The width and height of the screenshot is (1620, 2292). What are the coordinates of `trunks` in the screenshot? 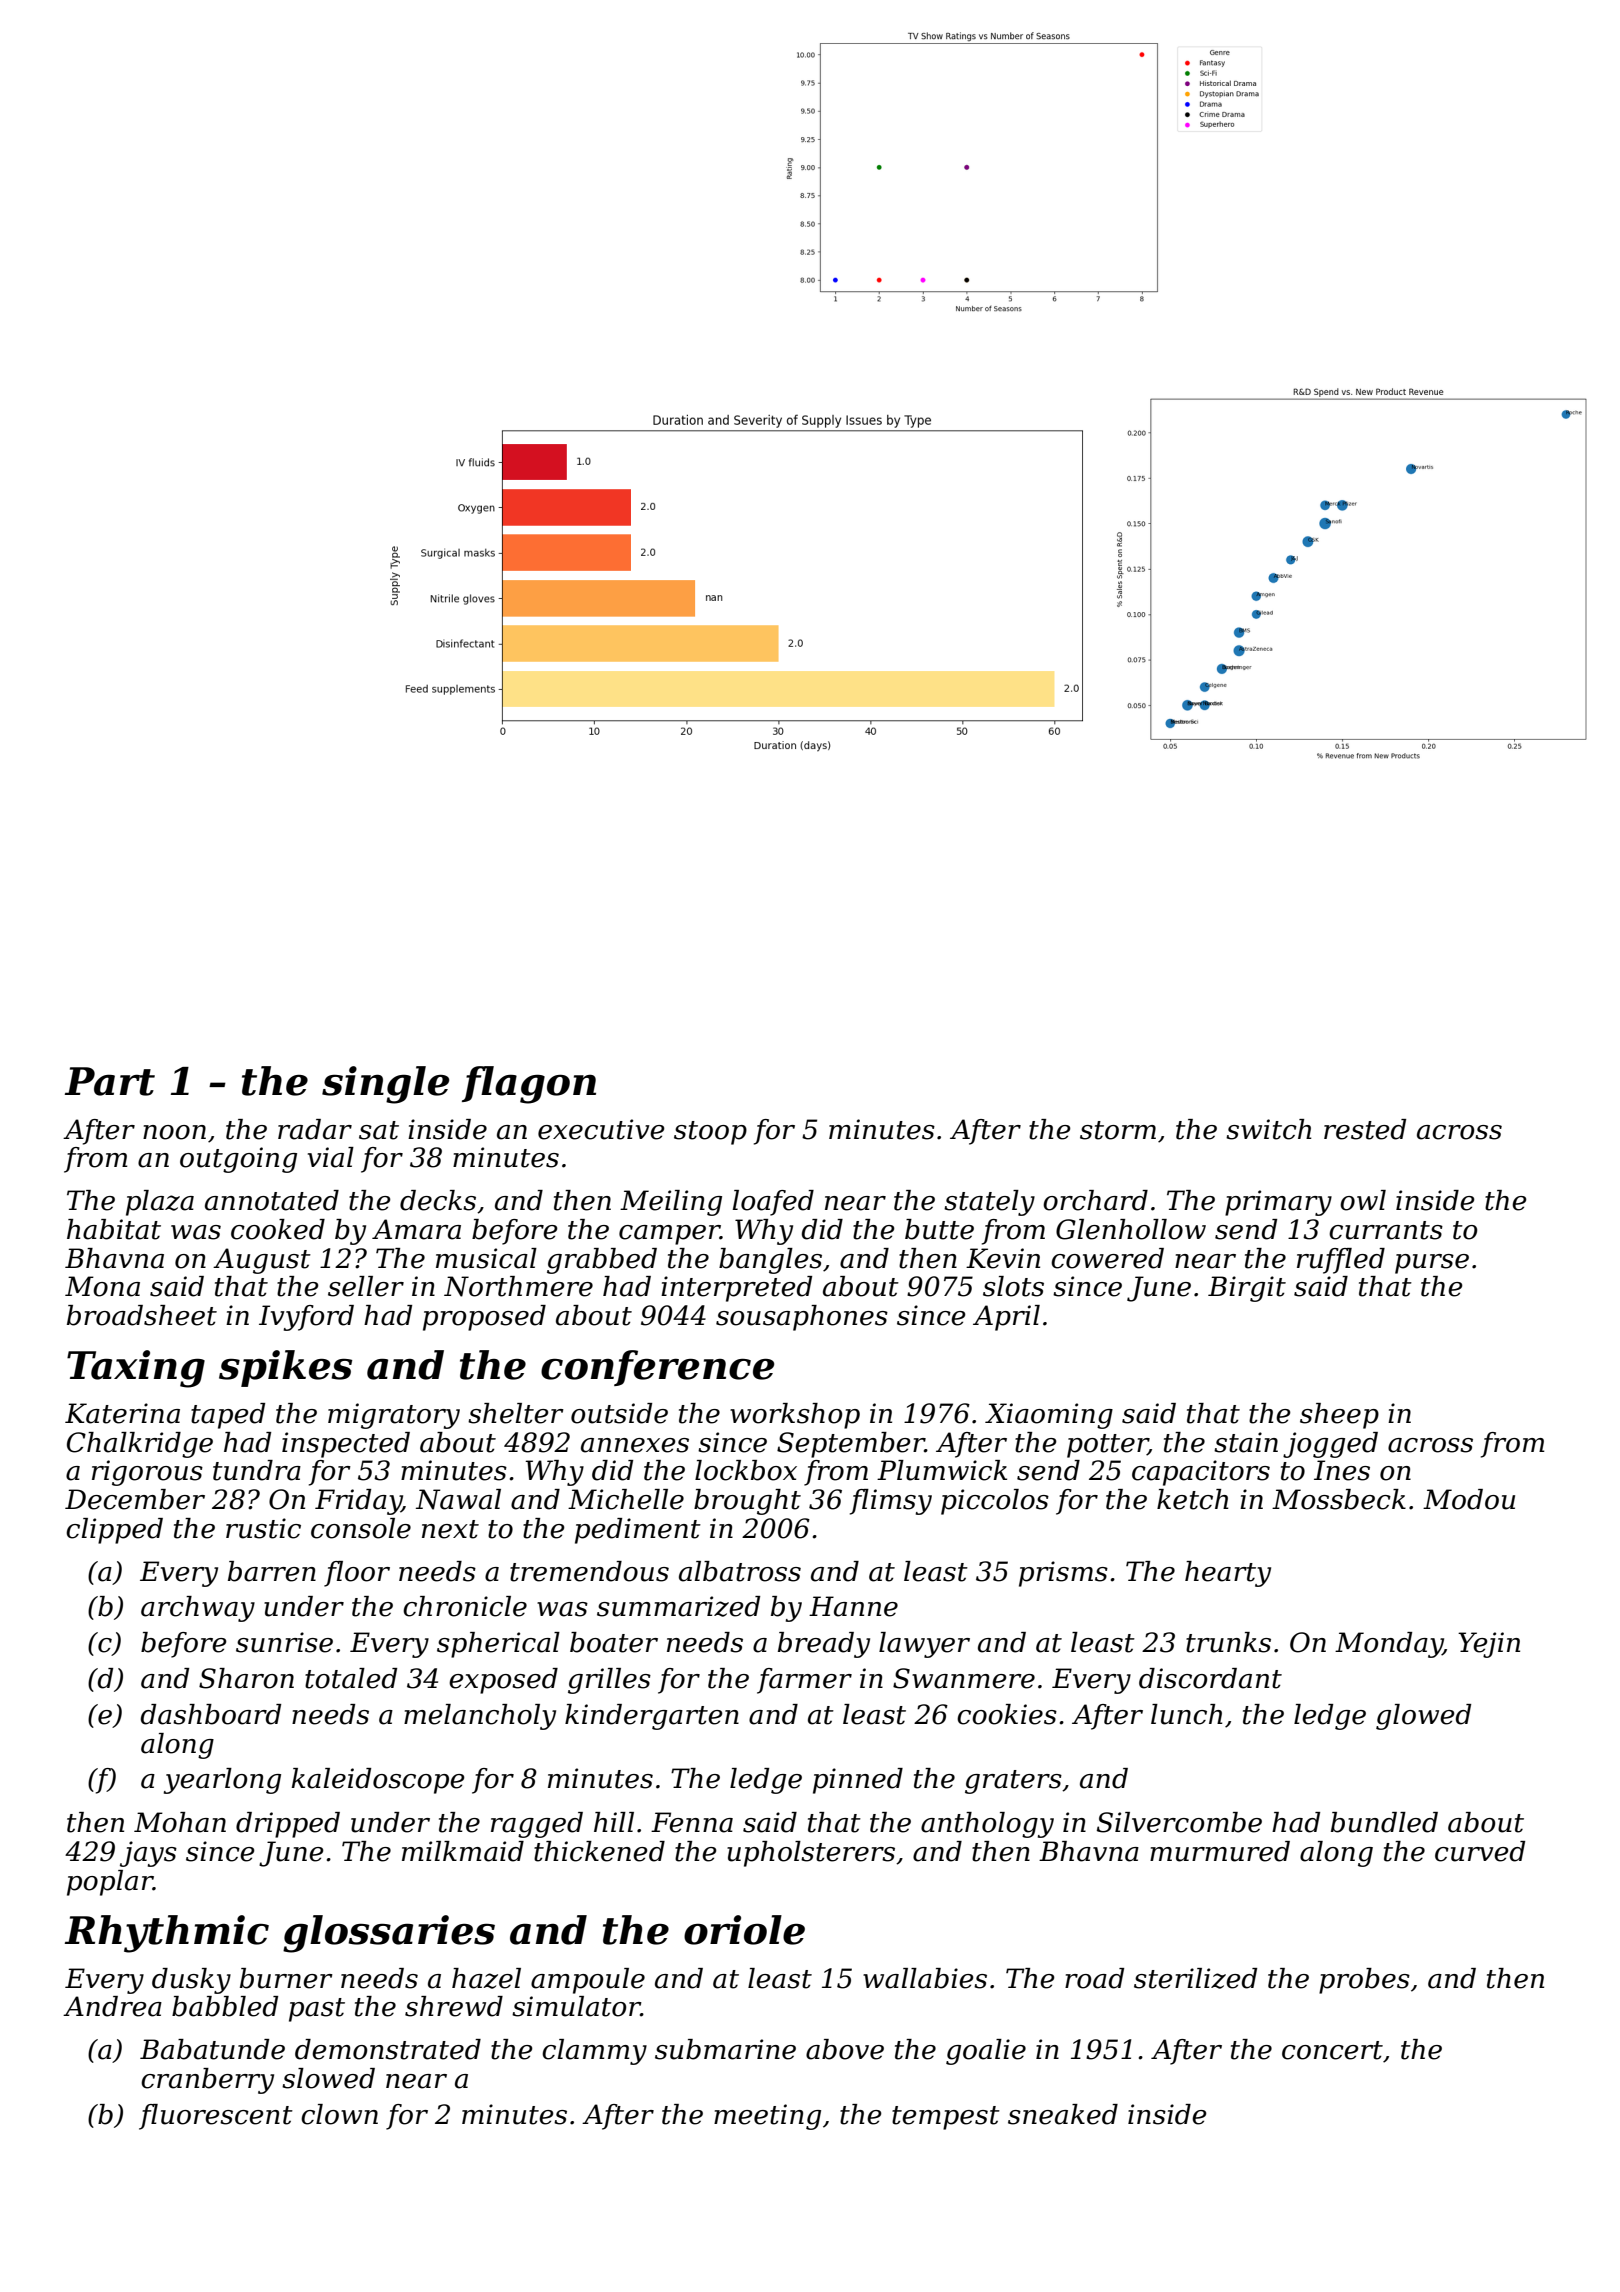 It's located at (1228, 1642).
